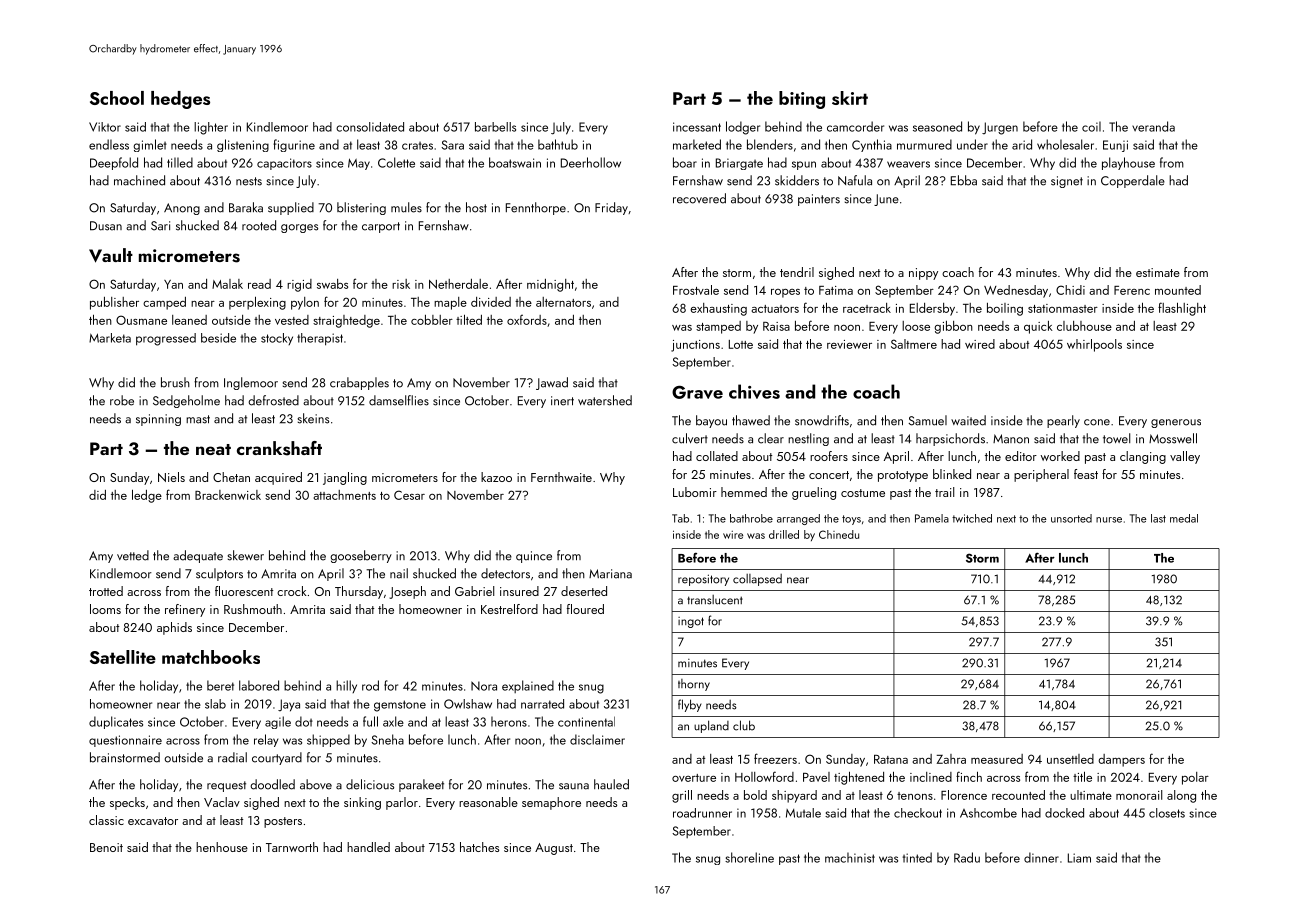 This screenshot has width=1308, height=924. Describe the element at coordinates (923, 274) in the screenshot. I see `nippy` at that location.
